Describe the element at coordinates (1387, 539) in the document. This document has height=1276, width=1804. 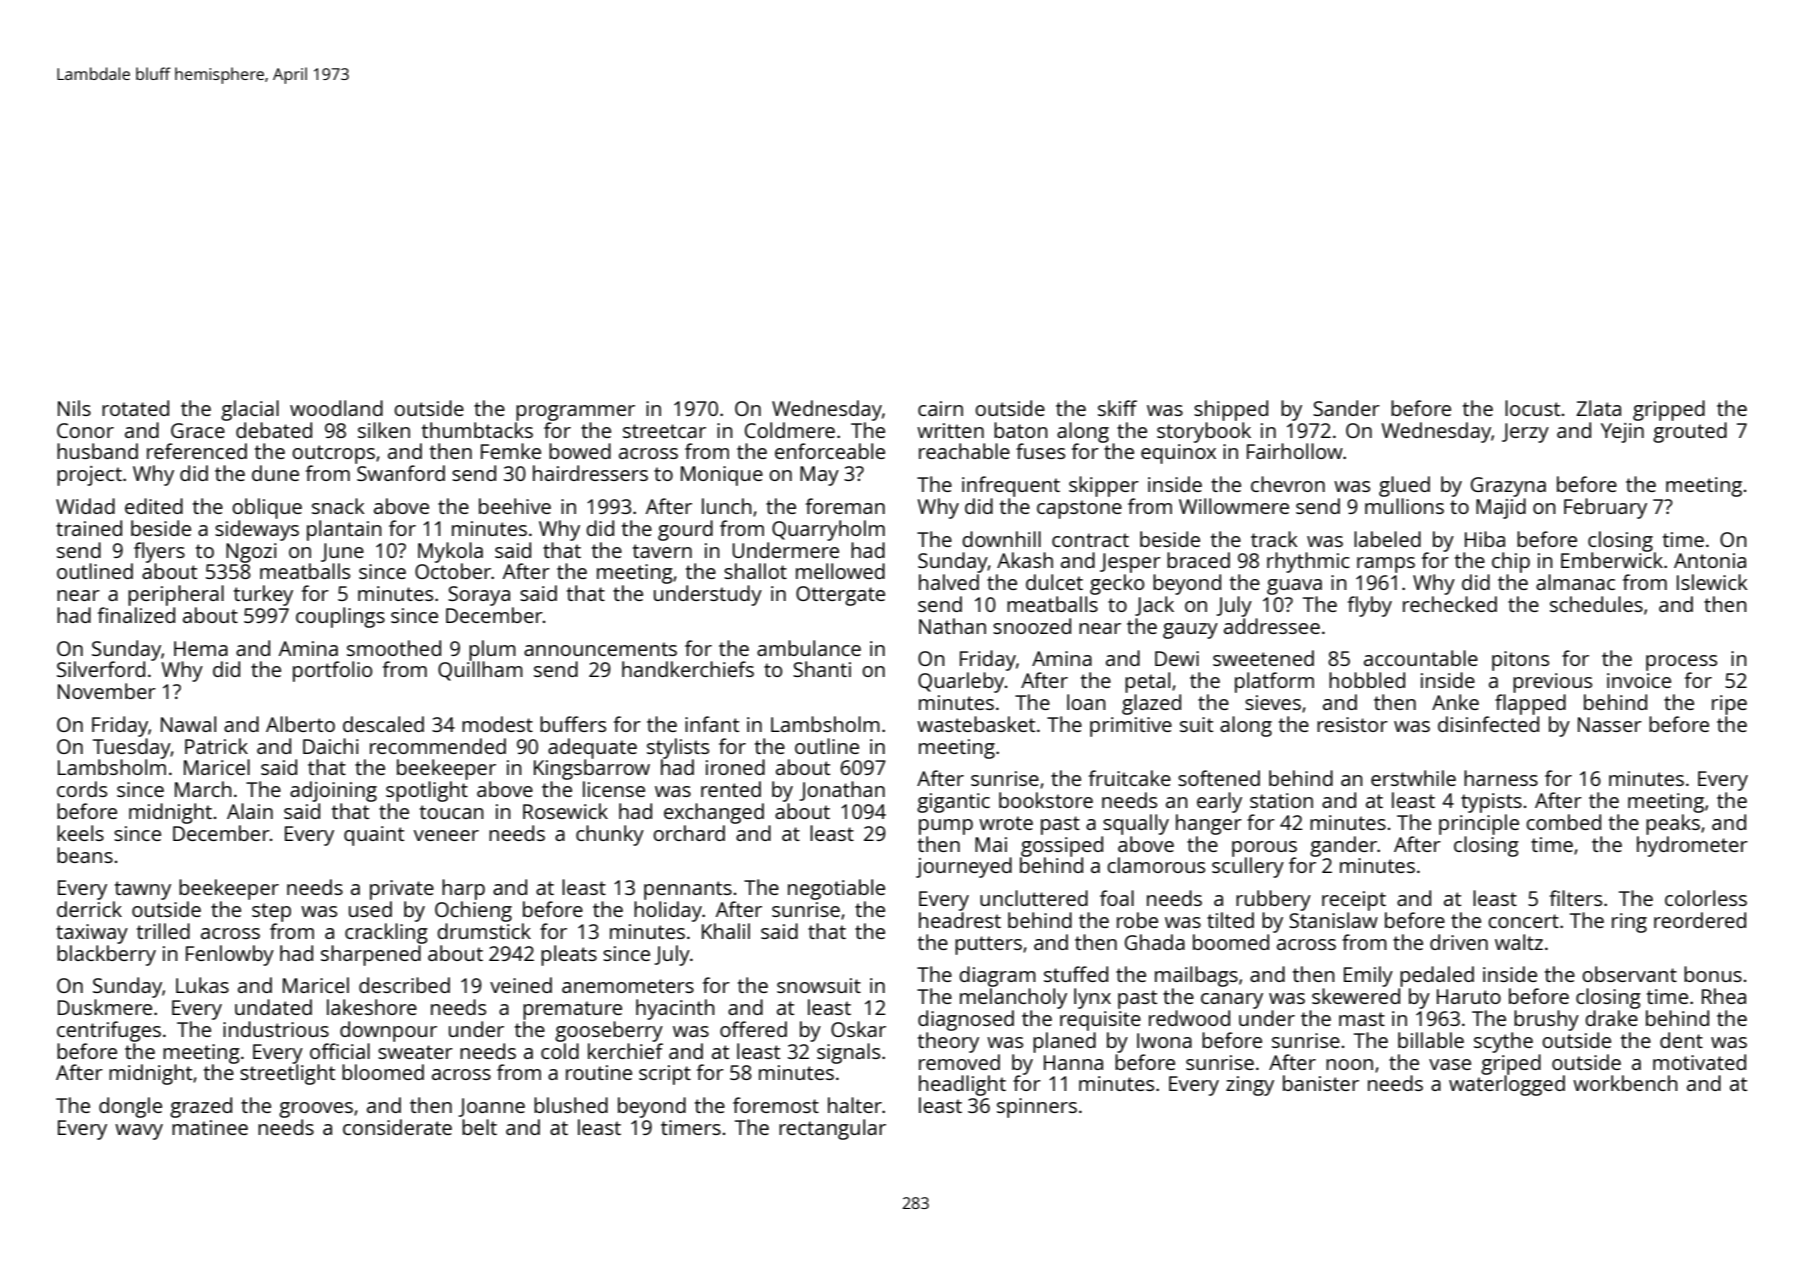
I see `labeled` at that location.
